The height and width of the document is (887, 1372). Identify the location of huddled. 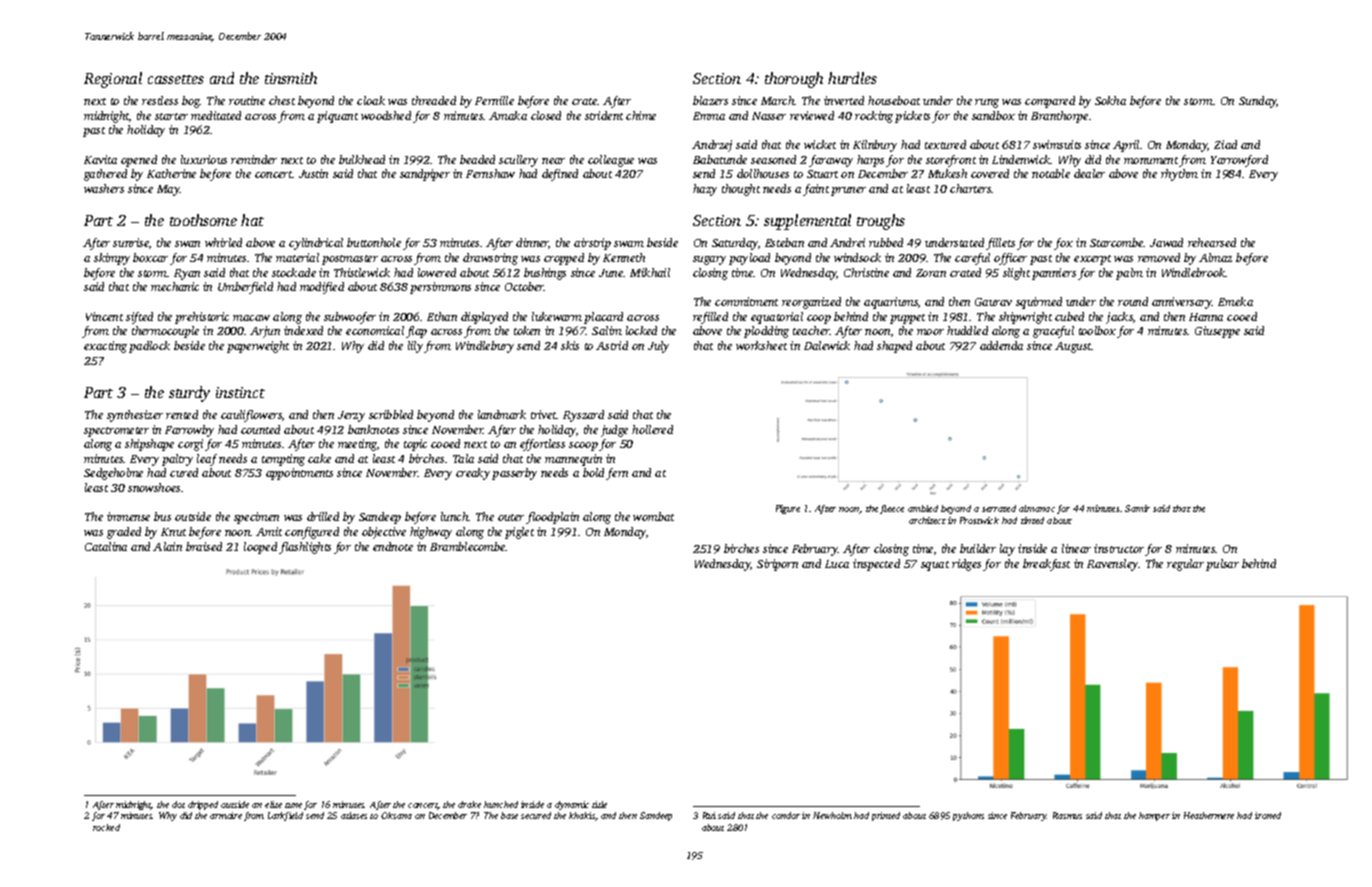
(967, 330).
